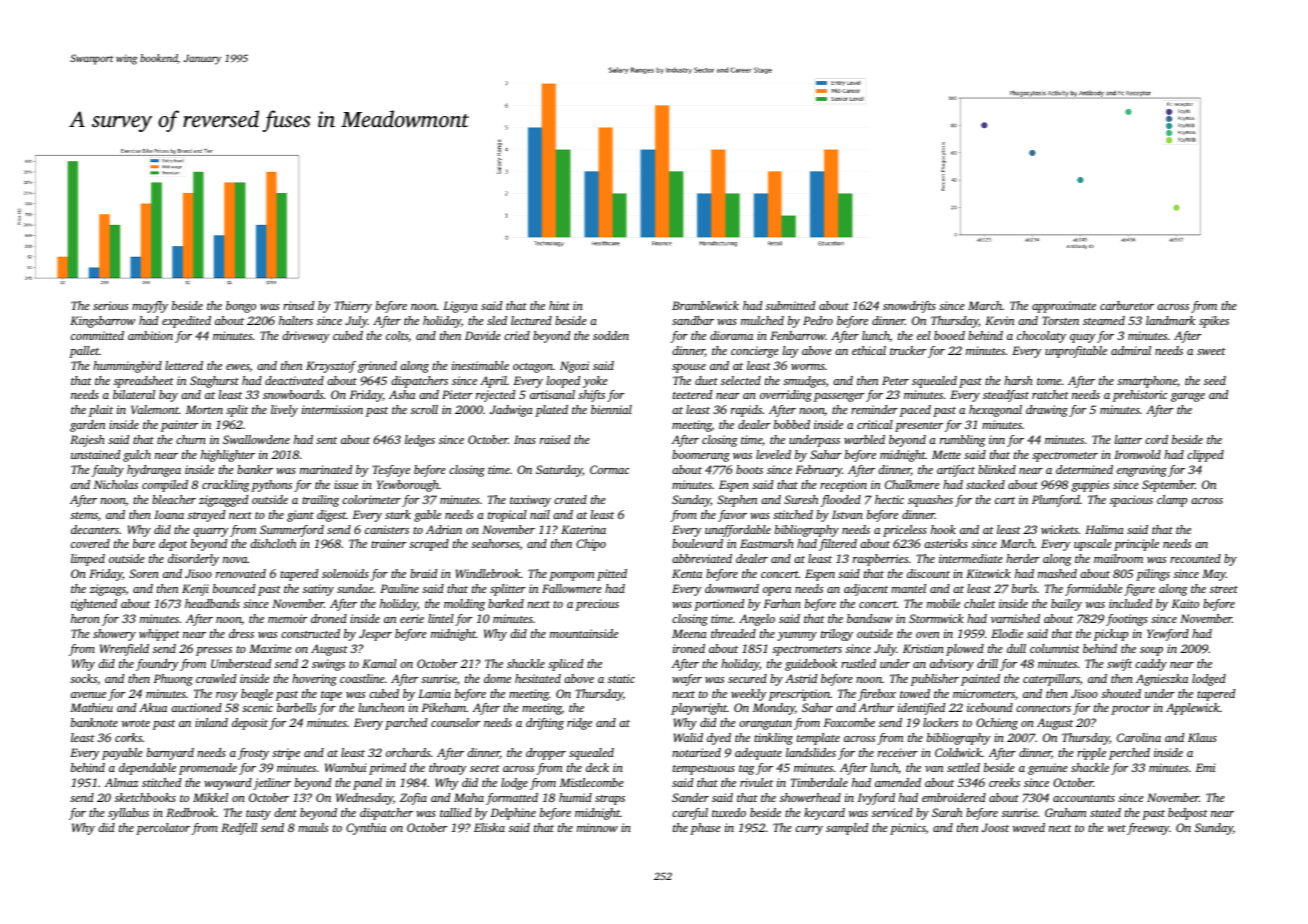  Describe the element at coordinates (193, 560) in the image. I see `disorderly` at that location.
